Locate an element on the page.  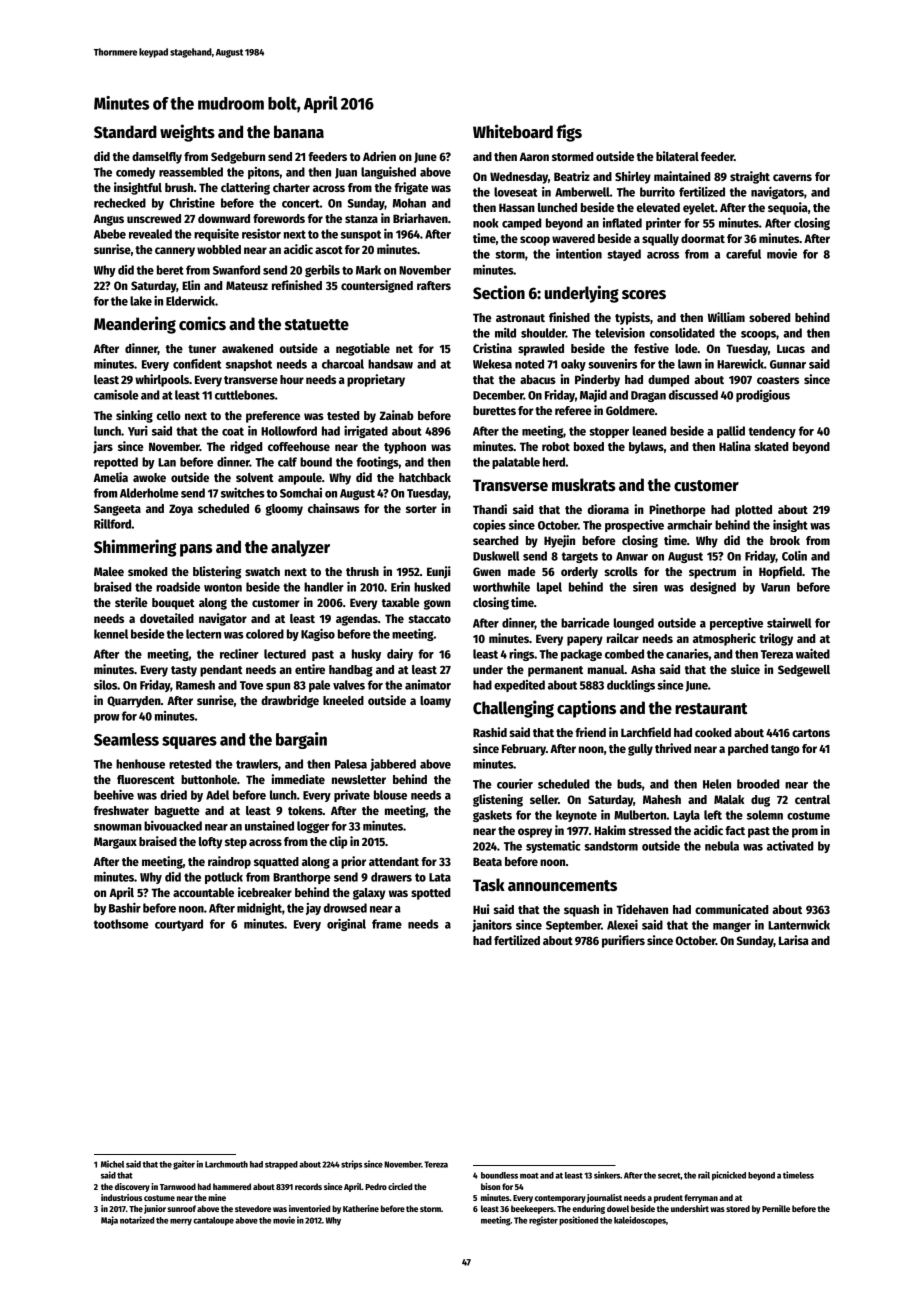
seller is located at coordinates (544, 799).
